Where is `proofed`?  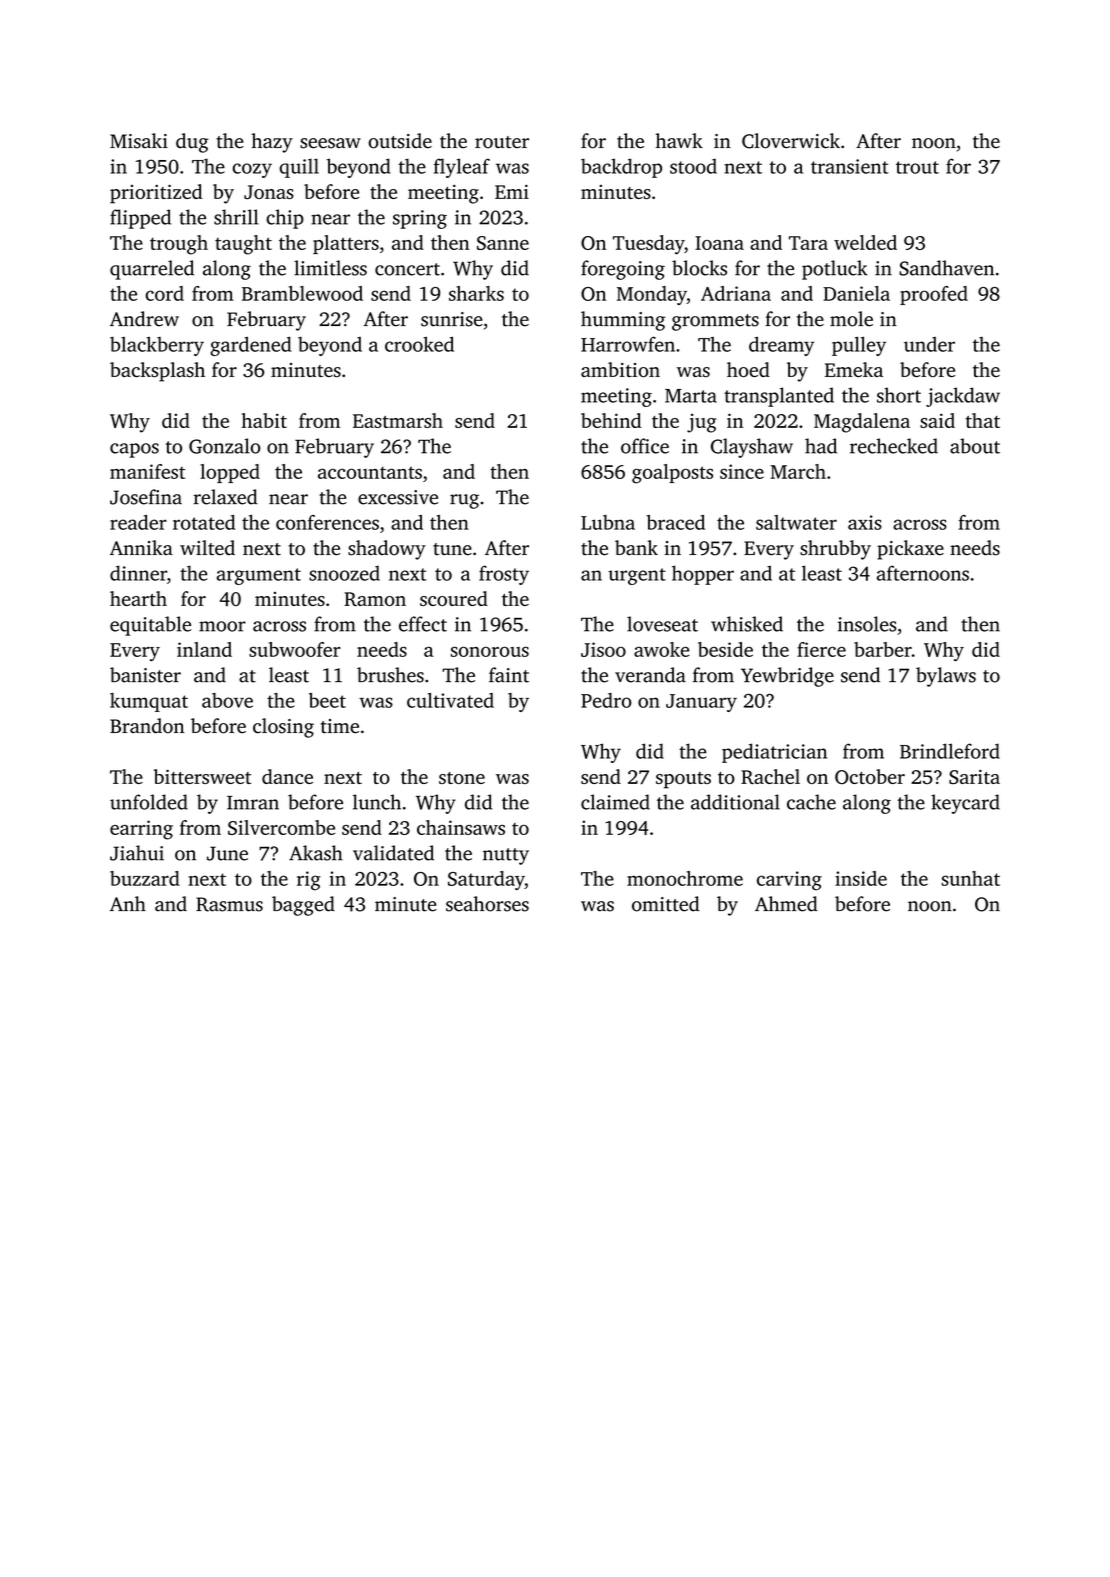 proofed is located at coordinates (934, 295).
